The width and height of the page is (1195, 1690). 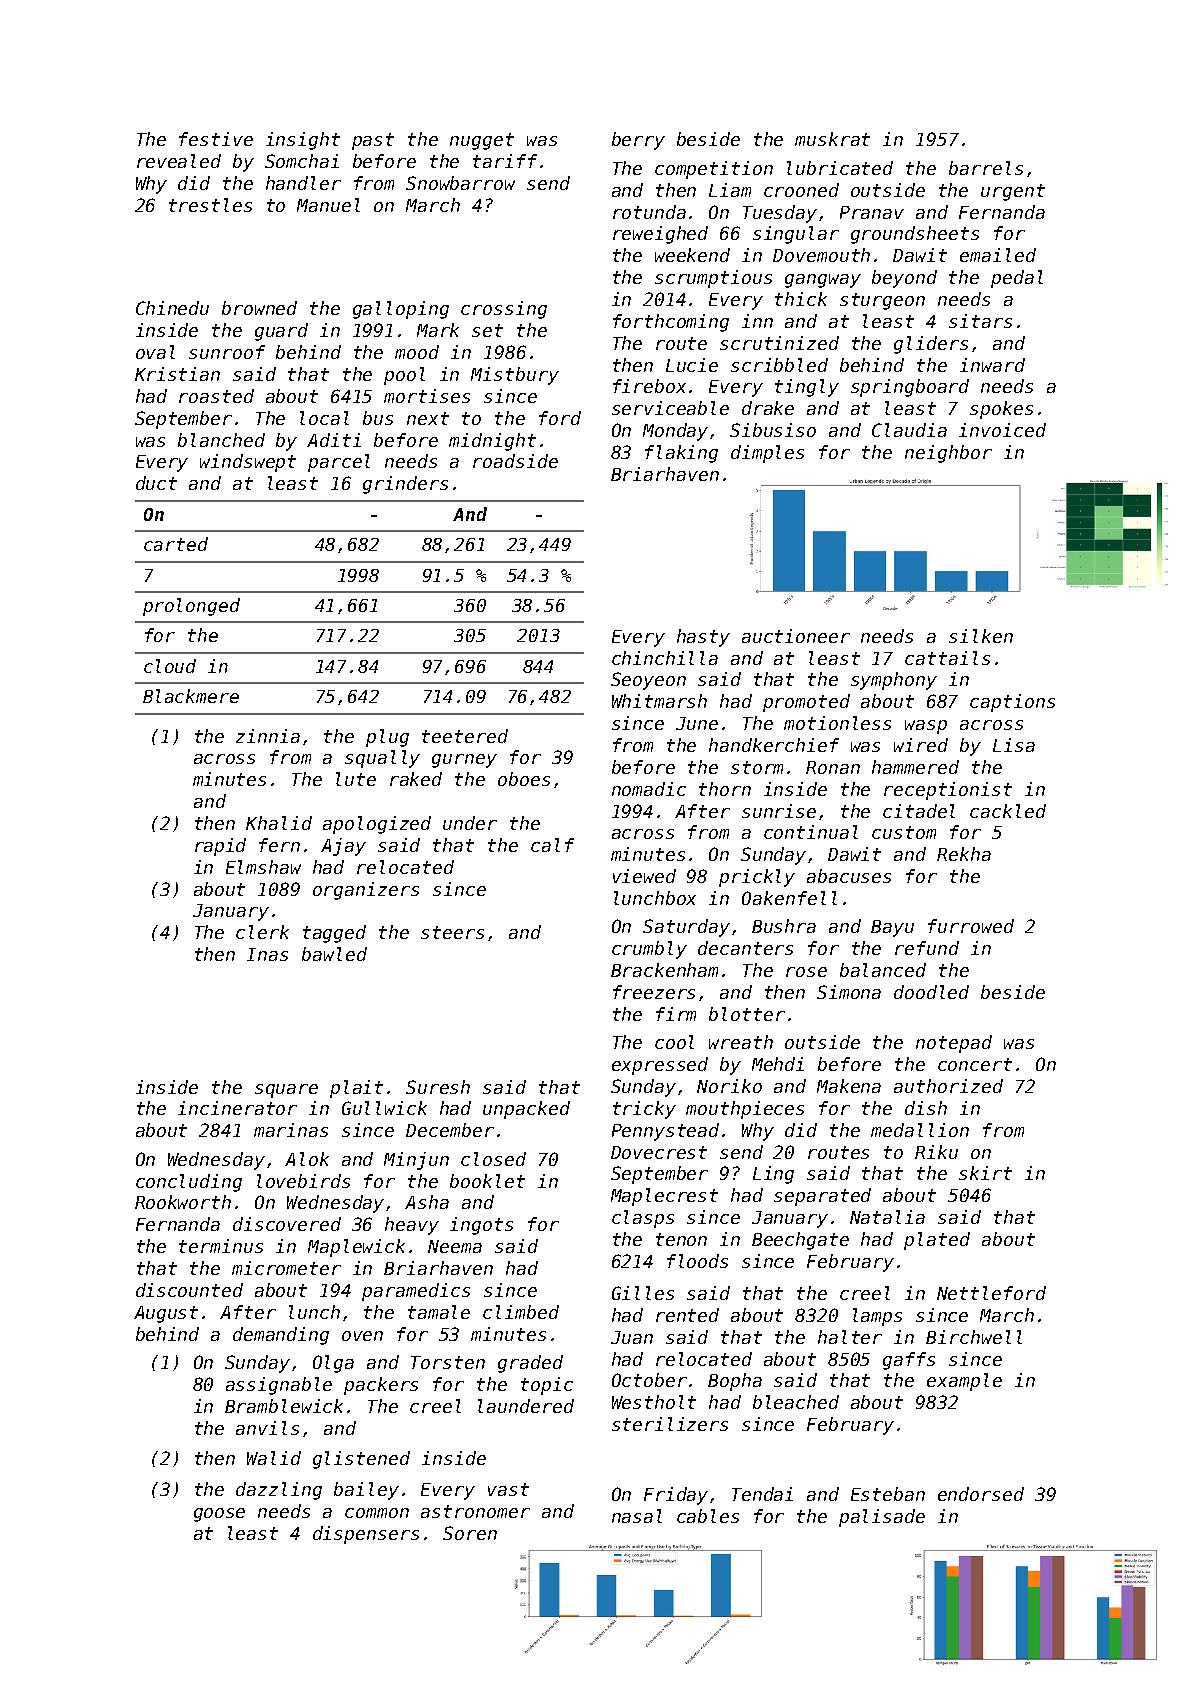 I want to click on firm, so click(x=676, y=1014).
